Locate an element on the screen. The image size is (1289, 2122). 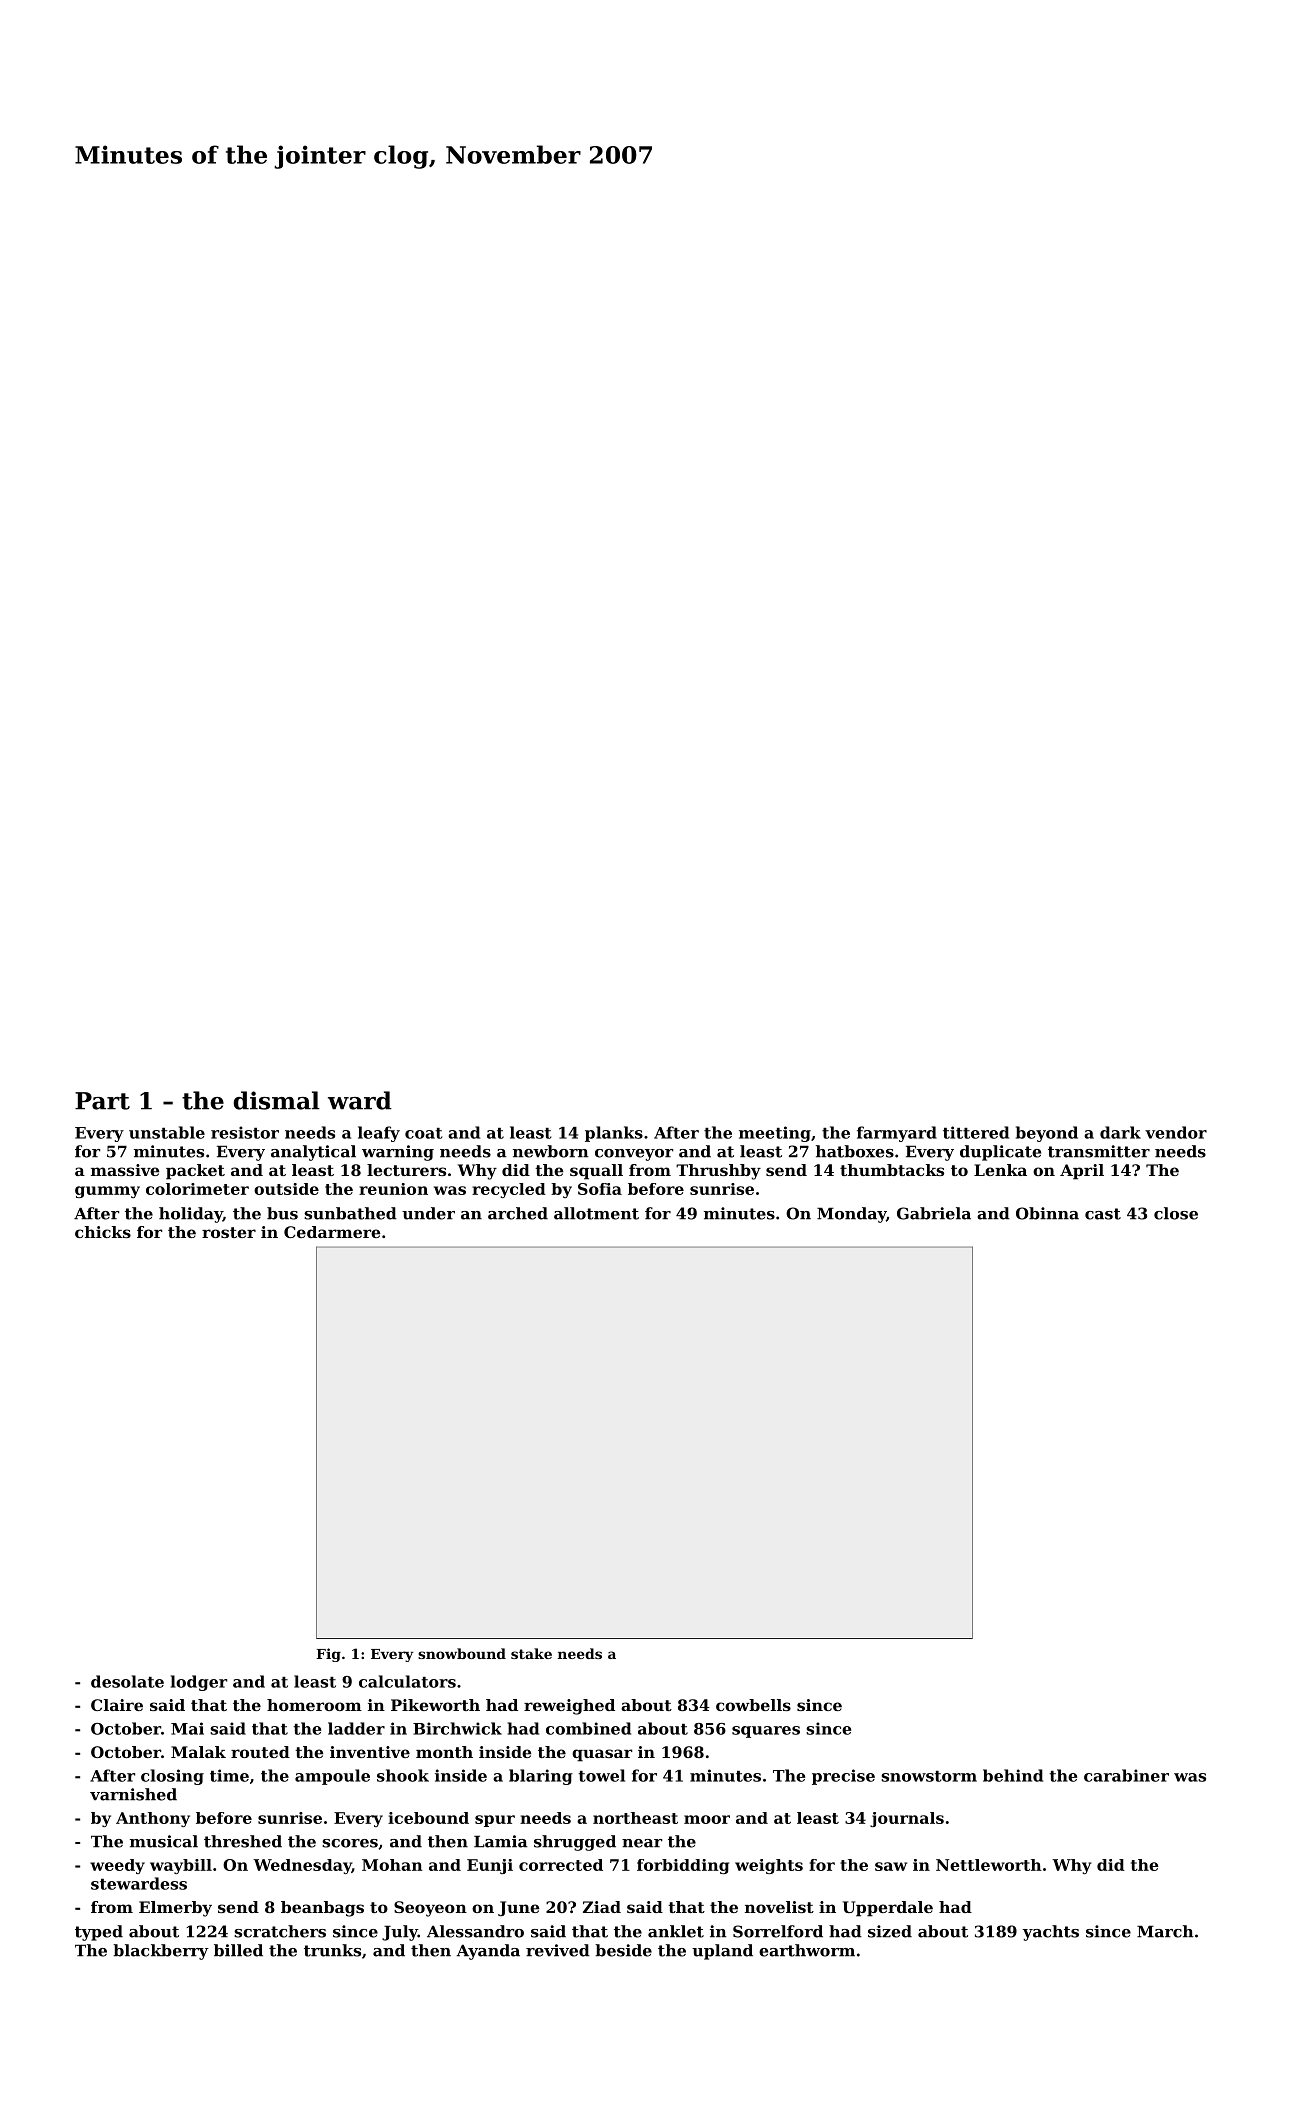
Gabriela is located at coordinates (934, 1213).
